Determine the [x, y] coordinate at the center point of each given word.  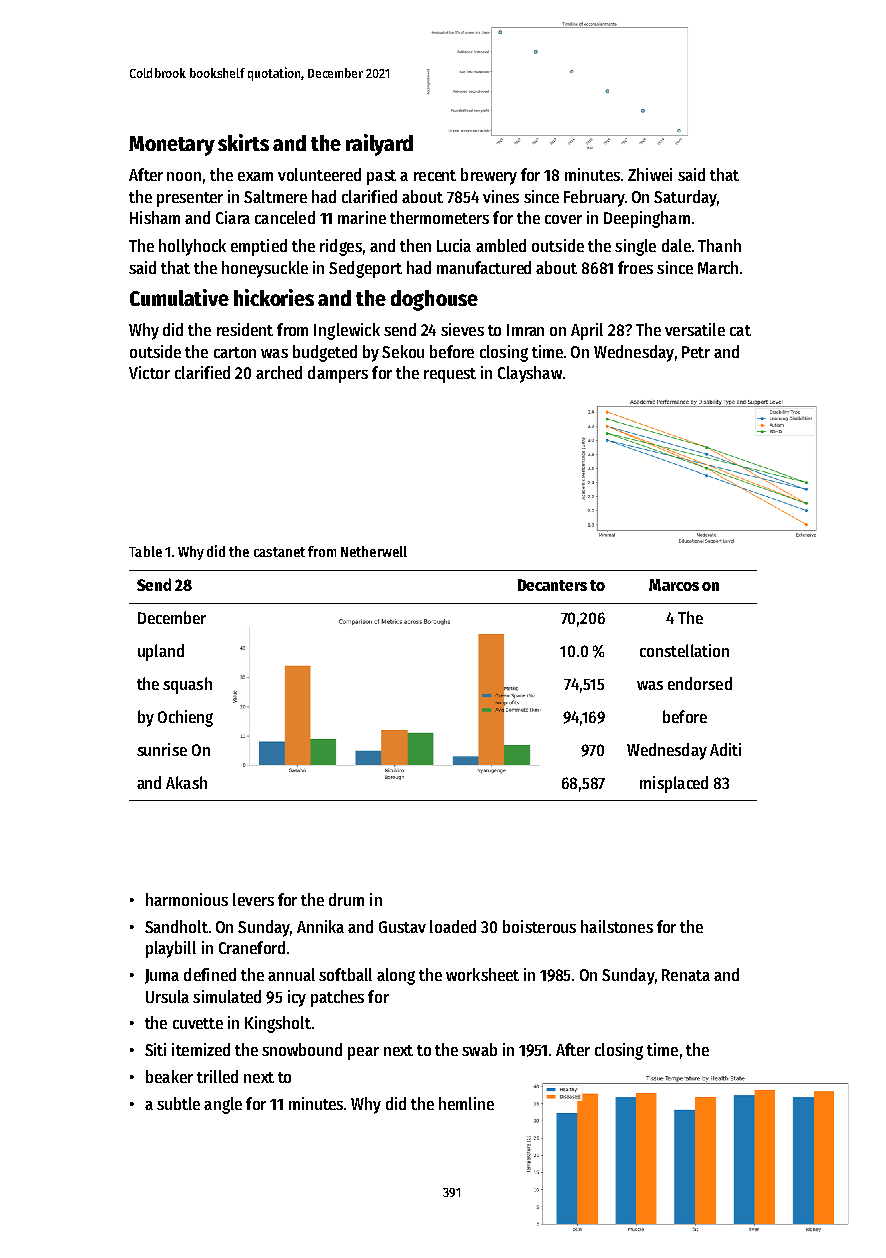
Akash [186, 782]
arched [279, 372]
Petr [696, 352]
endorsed [700, 683]
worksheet [482, 974]
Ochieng [185, 718]
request [450, 375]
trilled [217, 1076]
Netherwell [374, 551]
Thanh [719, 245]
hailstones [617, 926]
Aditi [725, 749]
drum [346, 899]
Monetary [172, 146]
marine [362, 217]
